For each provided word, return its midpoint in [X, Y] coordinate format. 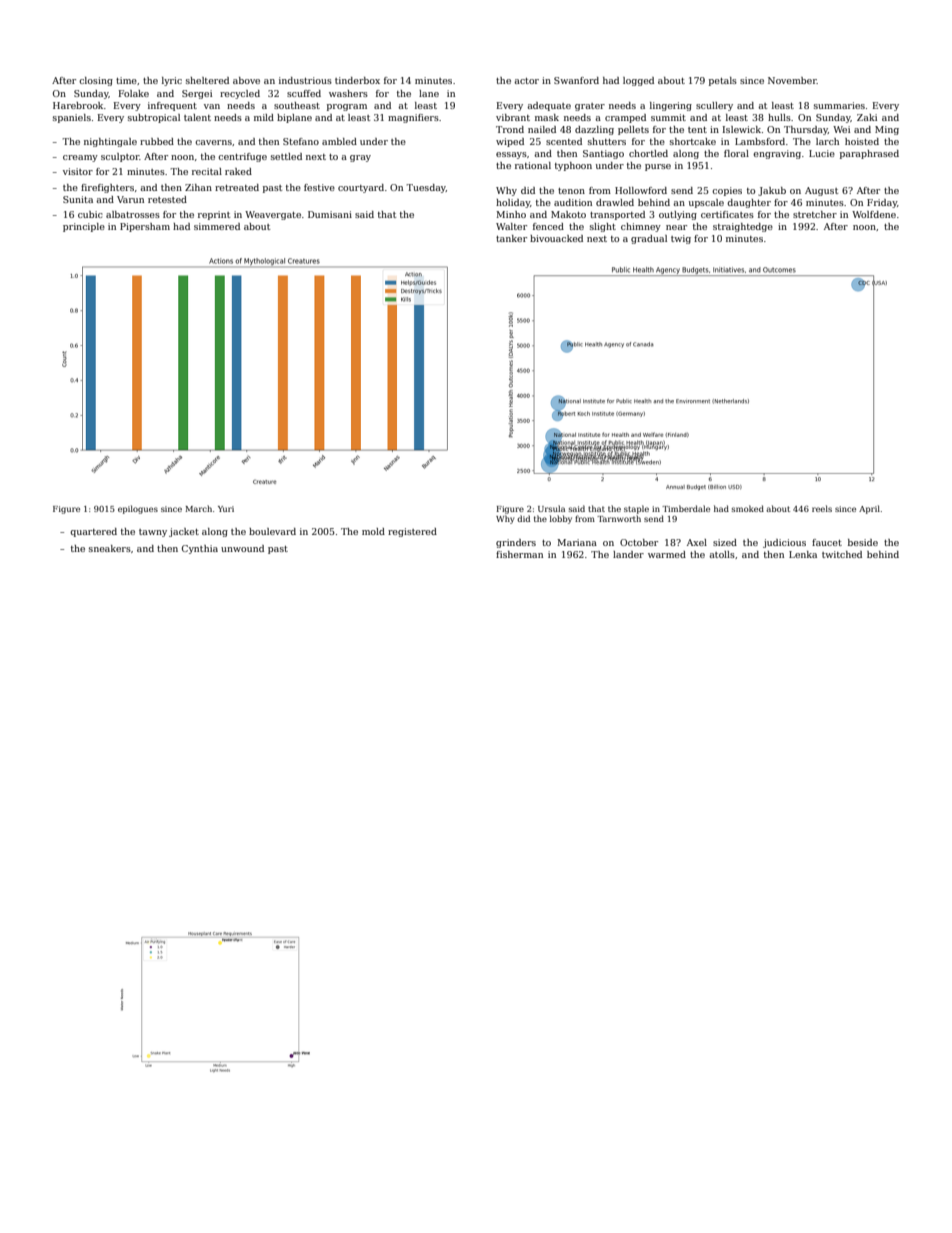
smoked [748, 508]
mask [547, 117]
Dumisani [330, 214]
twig [681, 239]
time [126, 80]
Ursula [551, 508]
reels [822, 508]
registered [412, 532]
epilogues [138, 509]
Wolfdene [874, 214]
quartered [93, 532]
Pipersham [145, 227]
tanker [511, 238]
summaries [839, 105]
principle [84, 227]
